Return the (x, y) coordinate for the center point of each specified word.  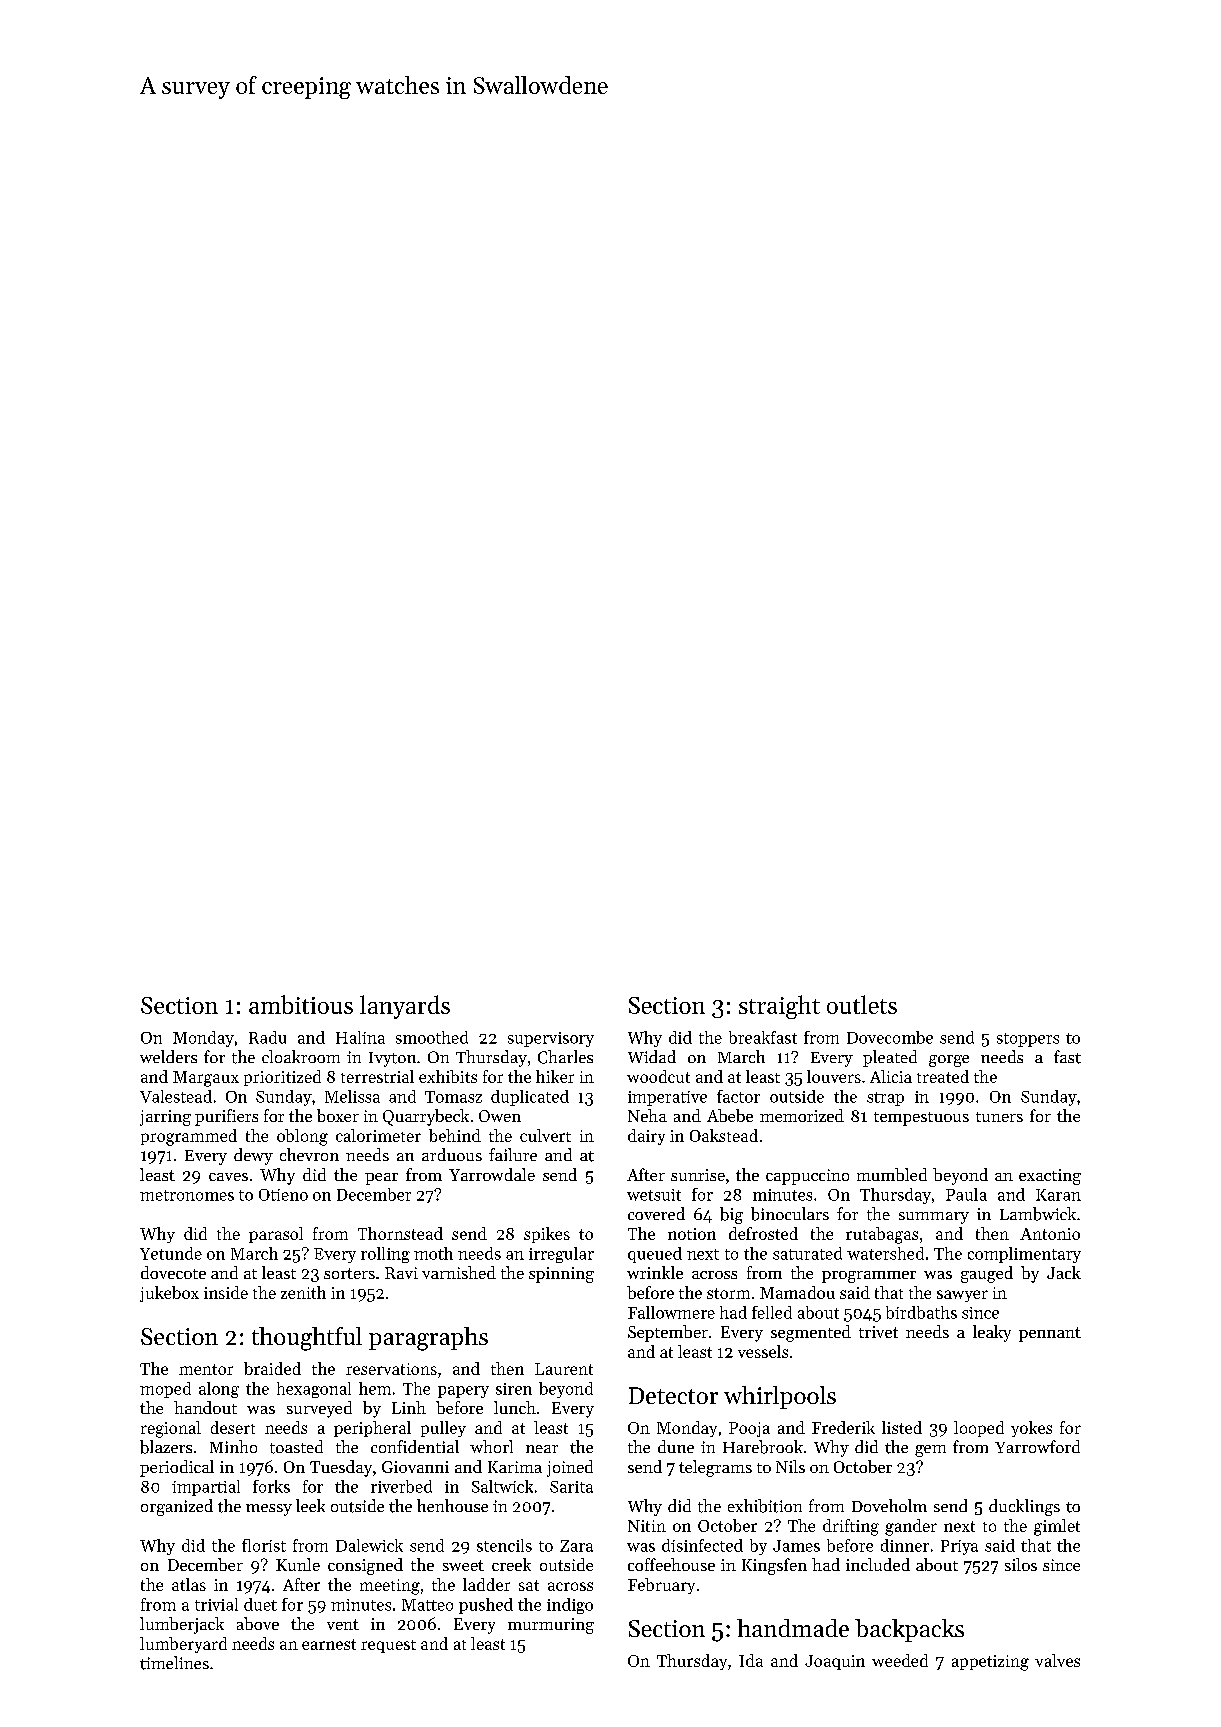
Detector (673, 1395)
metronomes (187, 1195)
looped (979, 1429)
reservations (391, 1369)
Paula (966, 1194)
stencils (504, 1545)
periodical (177, 1468)
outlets (862, 1004)
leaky (992, 1333)
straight (779, 1007)
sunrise (698, 1175)
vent (343, 1624)
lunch (515, 1407)
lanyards (405, 1007)
